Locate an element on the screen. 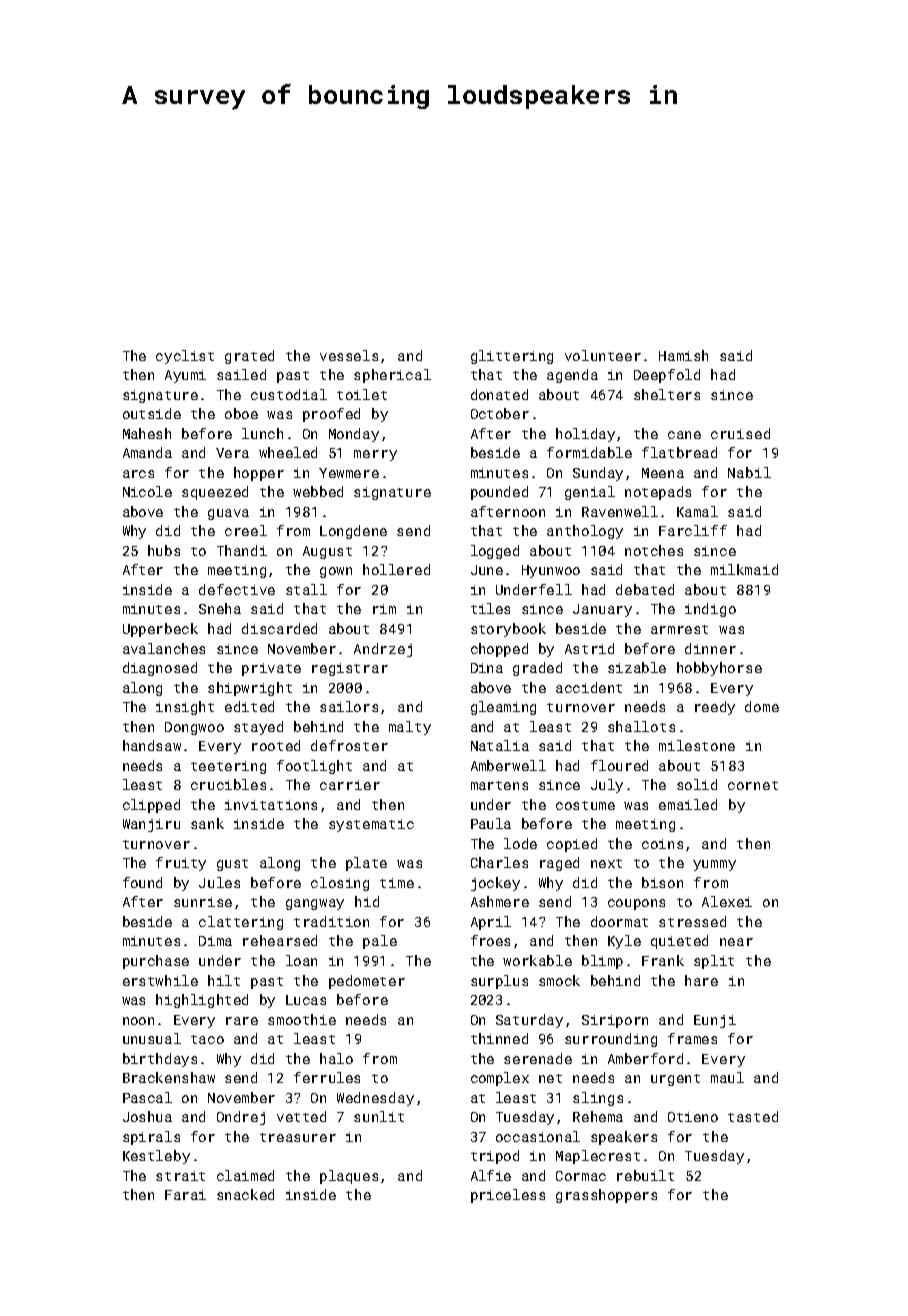 The width and height of the screenshot is (908, 1316). erstwhile is located at coordinates (160, 980).
